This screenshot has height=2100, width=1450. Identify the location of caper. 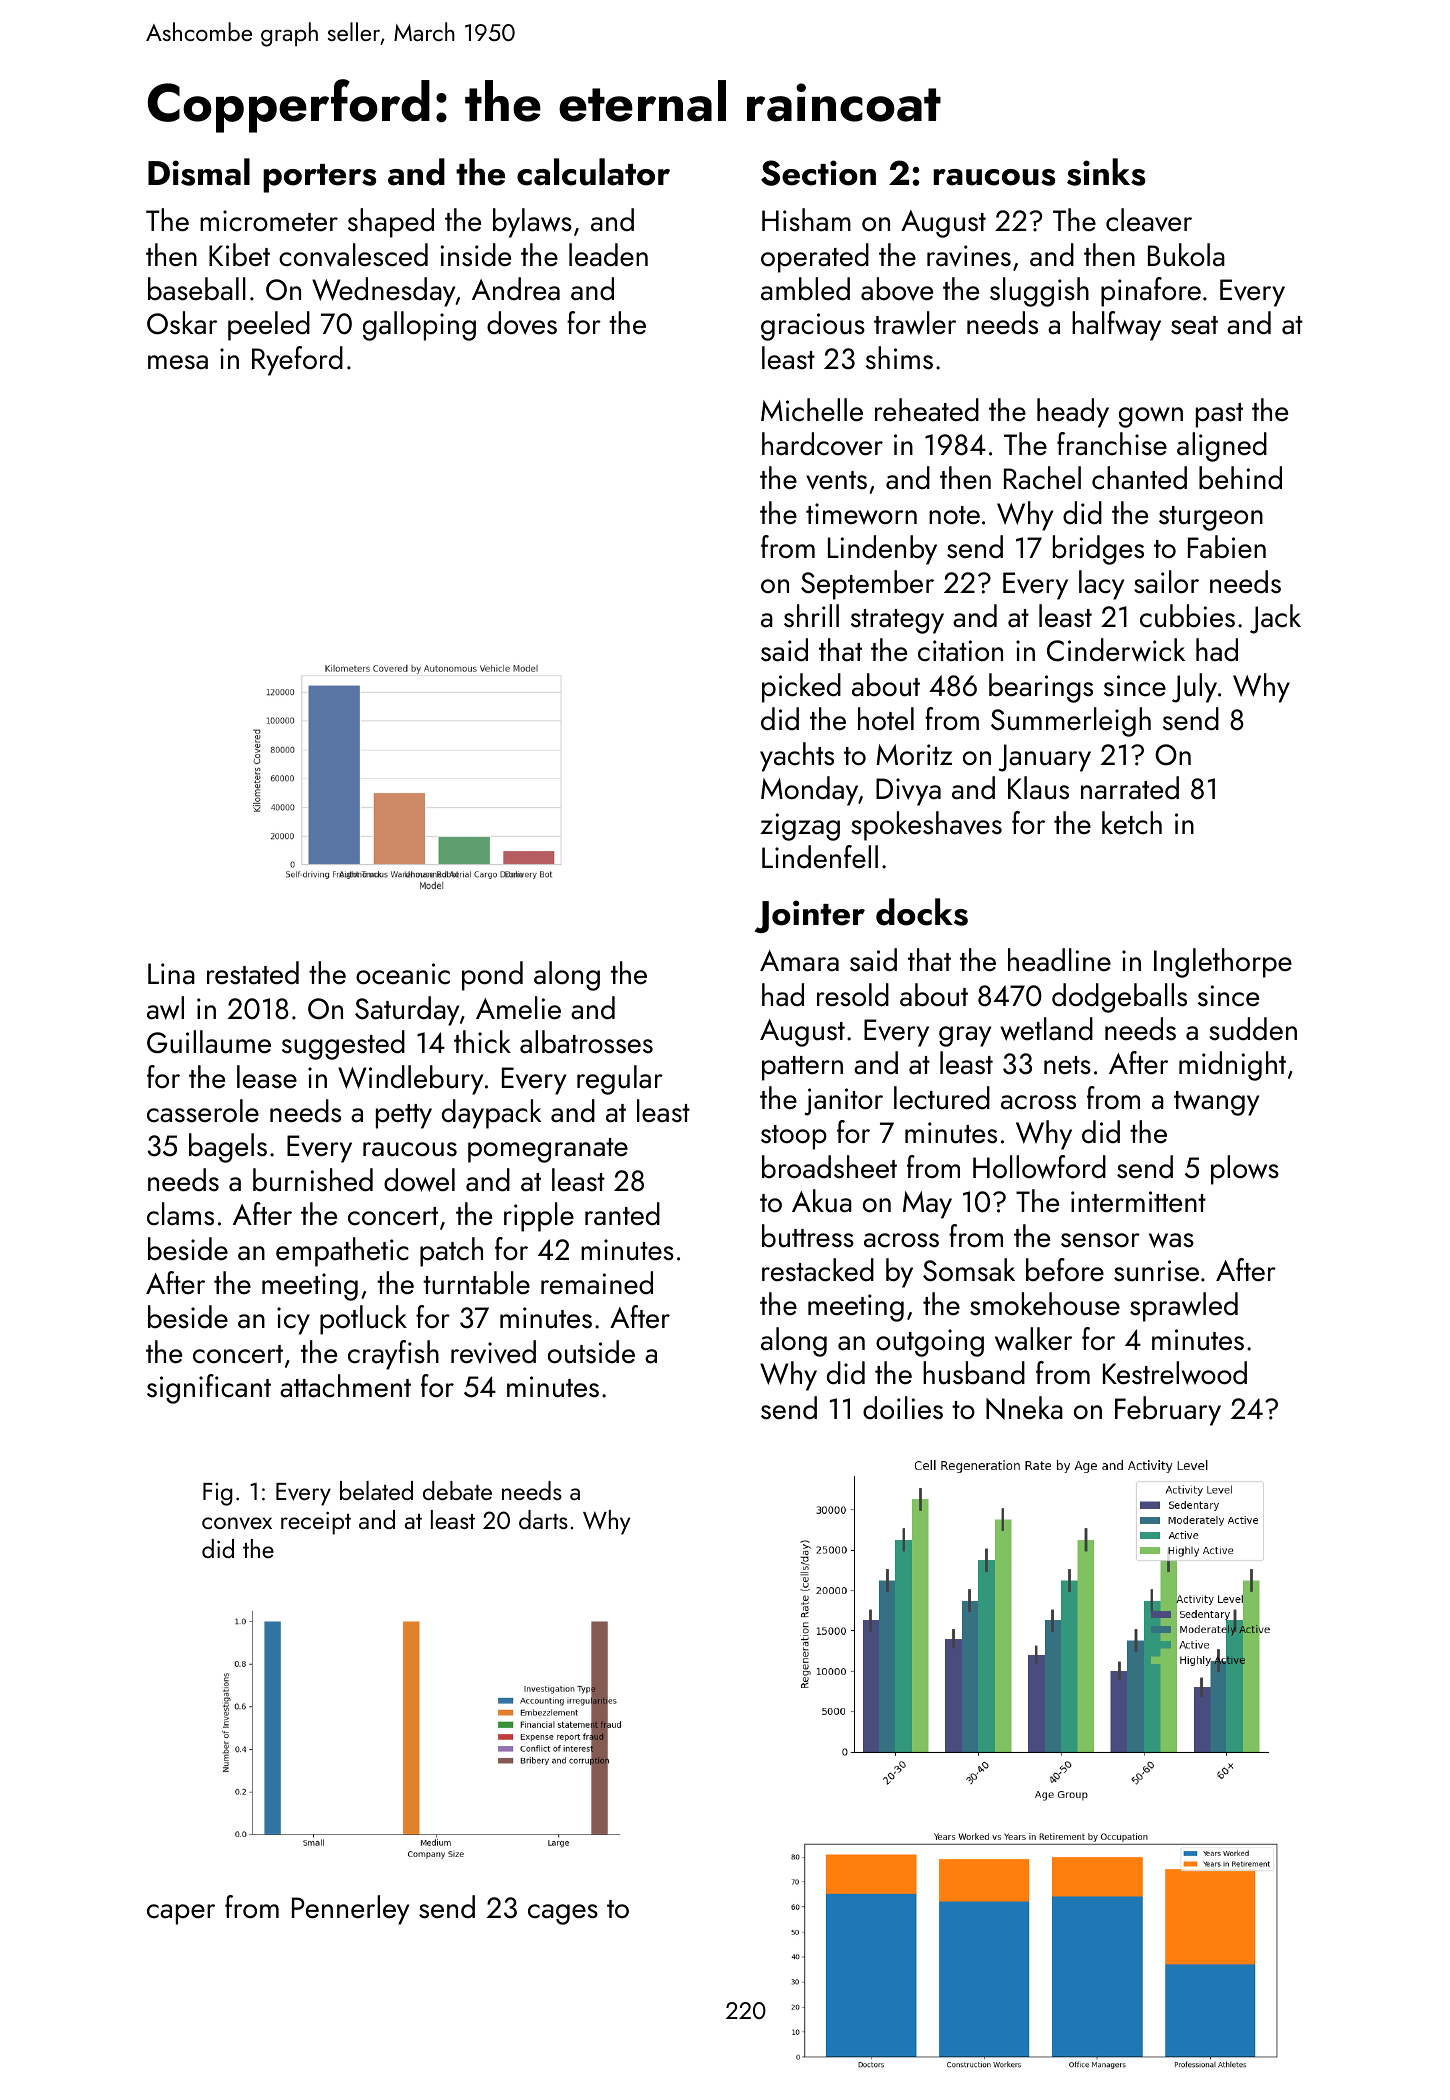
(181, 1914).
